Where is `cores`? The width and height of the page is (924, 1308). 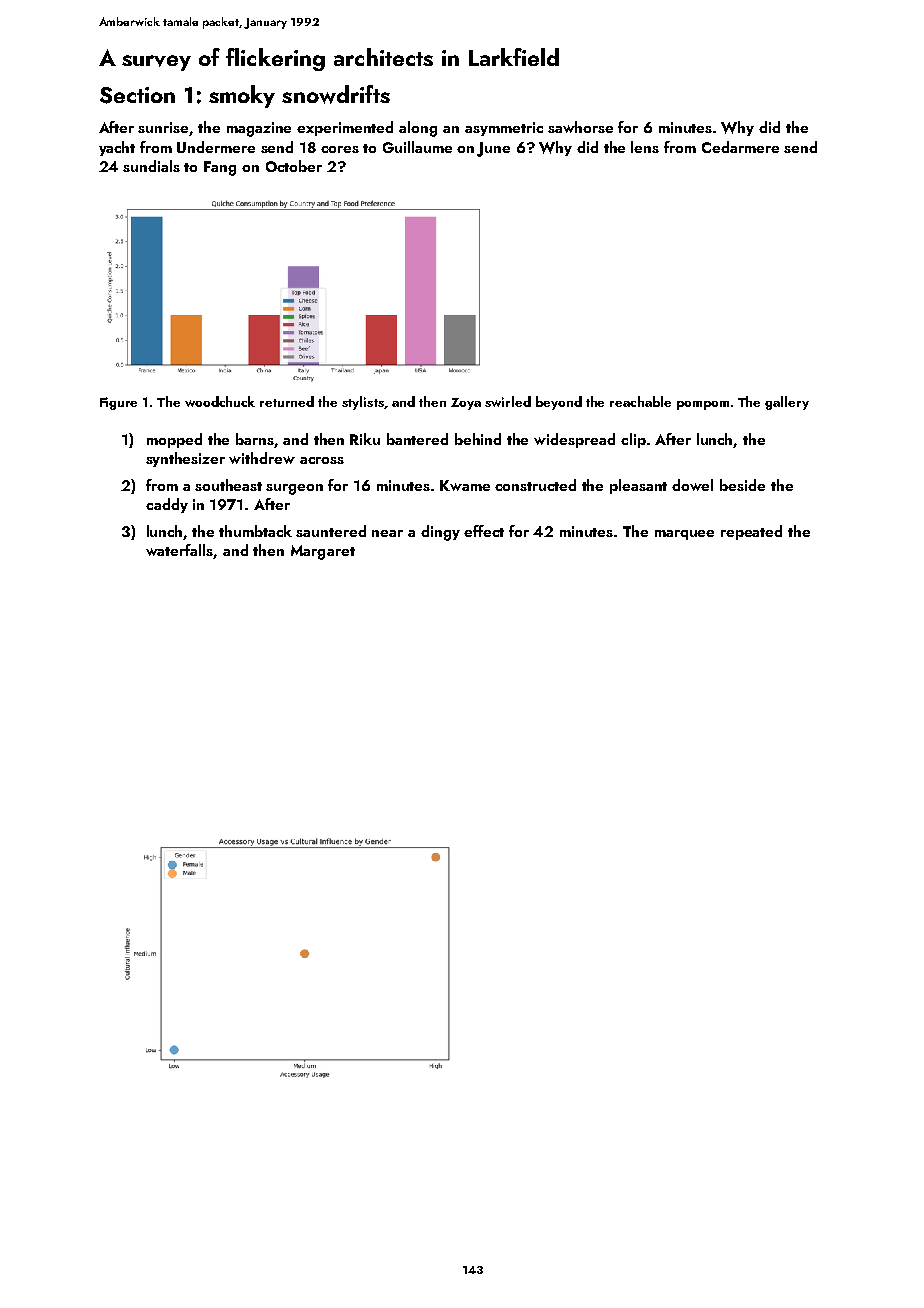
cores is located at coordinates (340, 149).
